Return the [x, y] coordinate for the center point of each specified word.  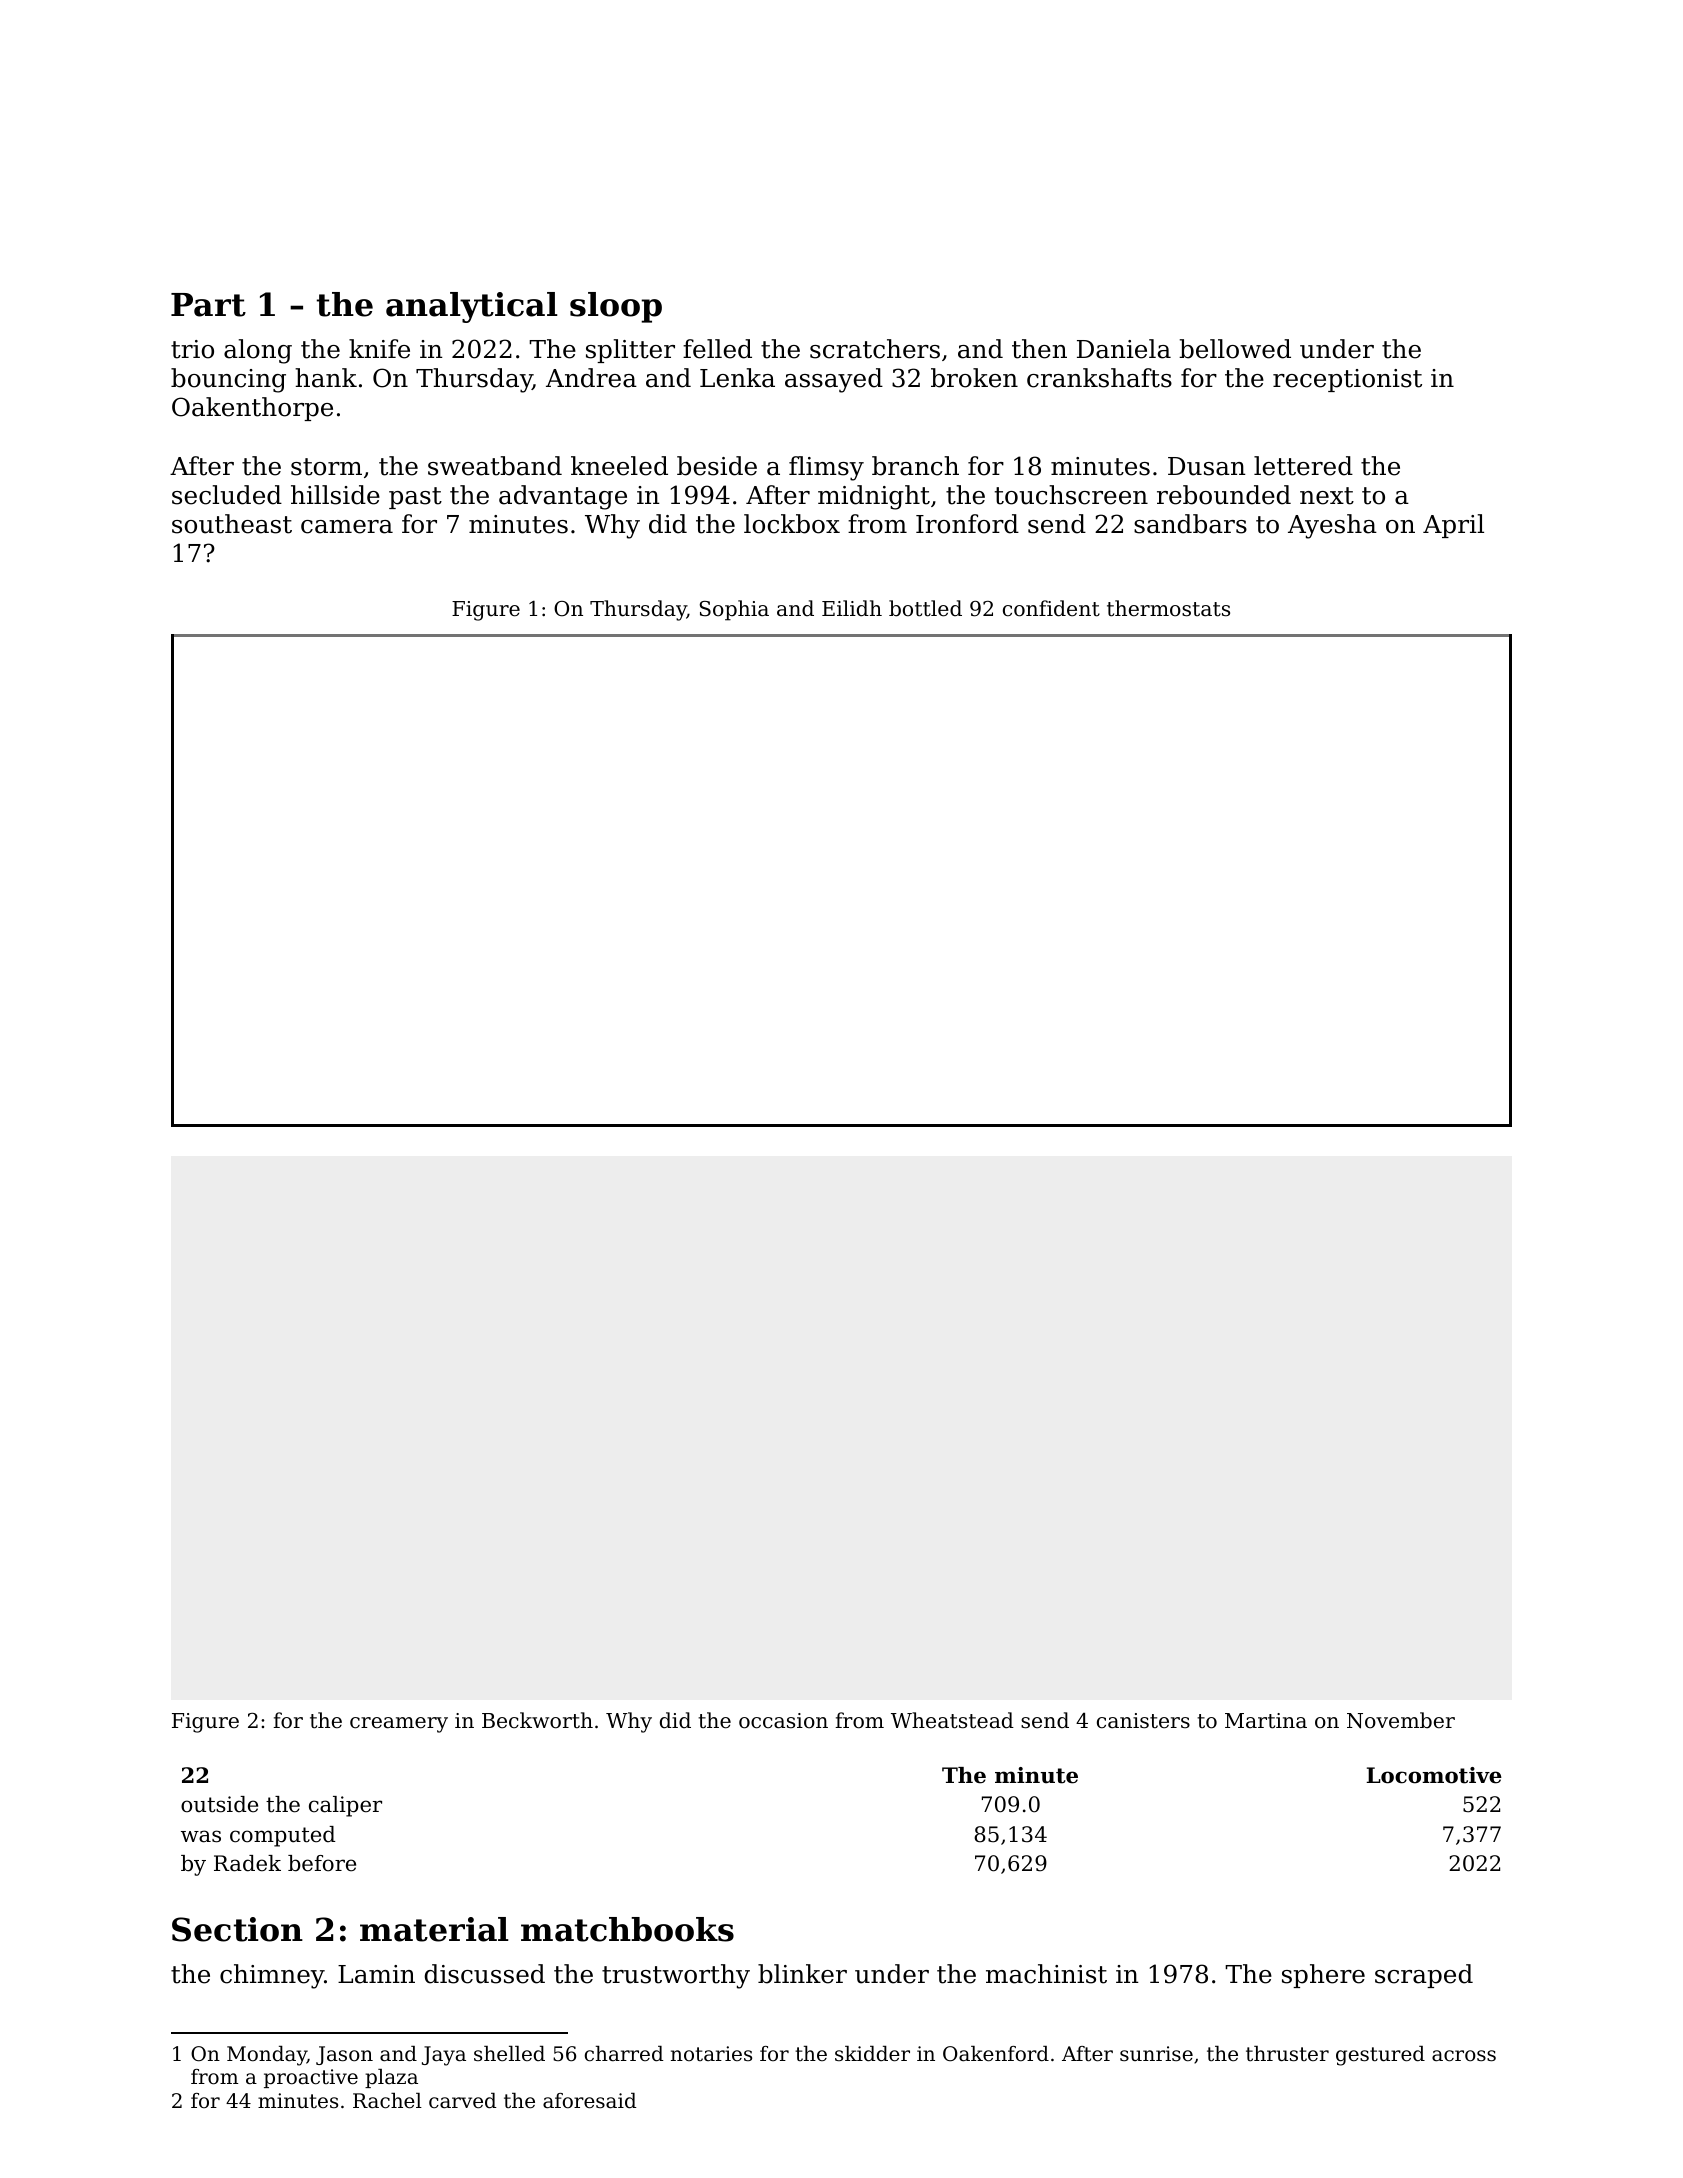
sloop [616, 307]
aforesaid [590, 2101]
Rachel [387, 2101]
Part [208, 305]
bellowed [1235, 349]
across [1464, 2056]
